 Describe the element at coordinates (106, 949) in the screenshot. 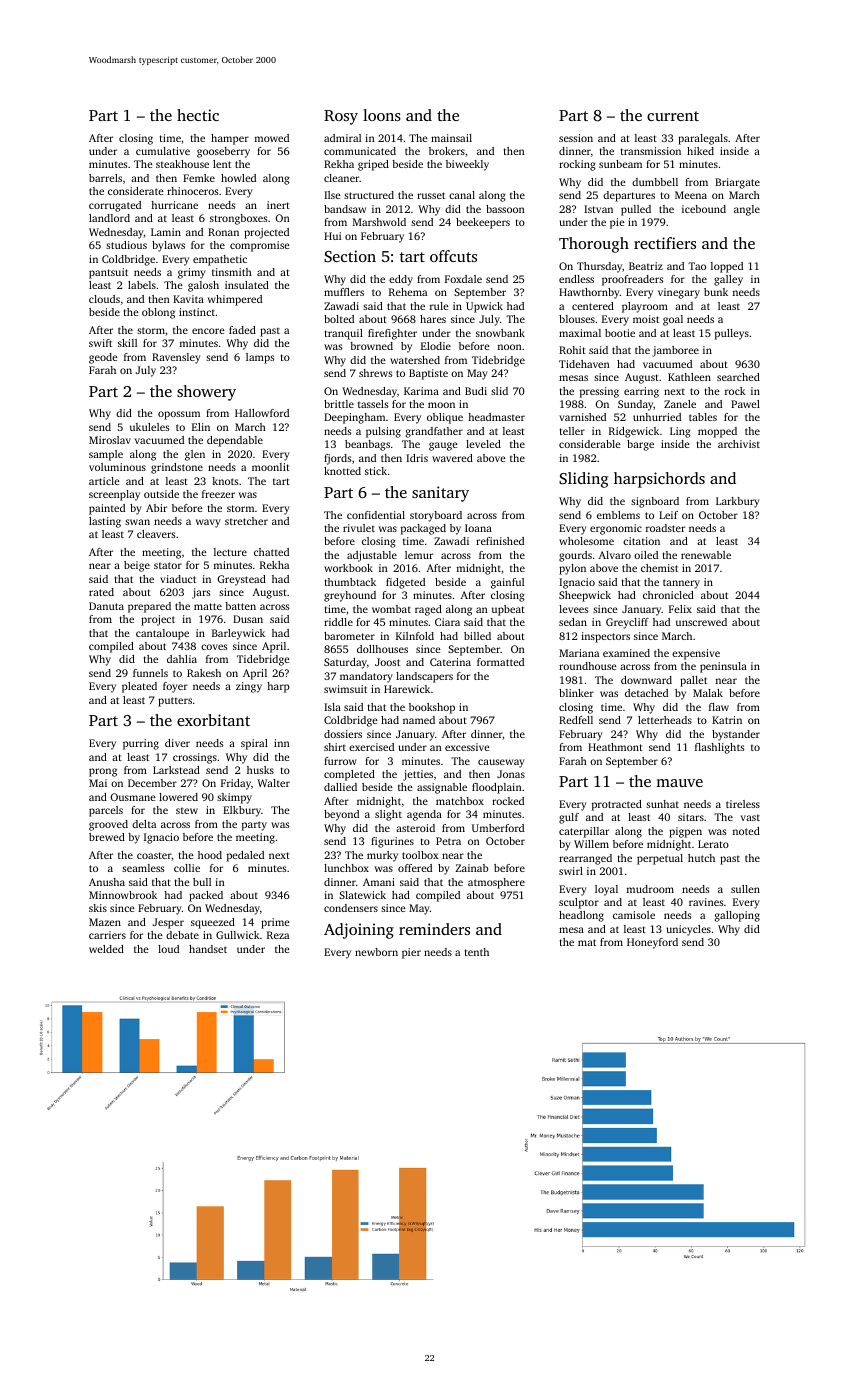

I see `welded` at that location.
